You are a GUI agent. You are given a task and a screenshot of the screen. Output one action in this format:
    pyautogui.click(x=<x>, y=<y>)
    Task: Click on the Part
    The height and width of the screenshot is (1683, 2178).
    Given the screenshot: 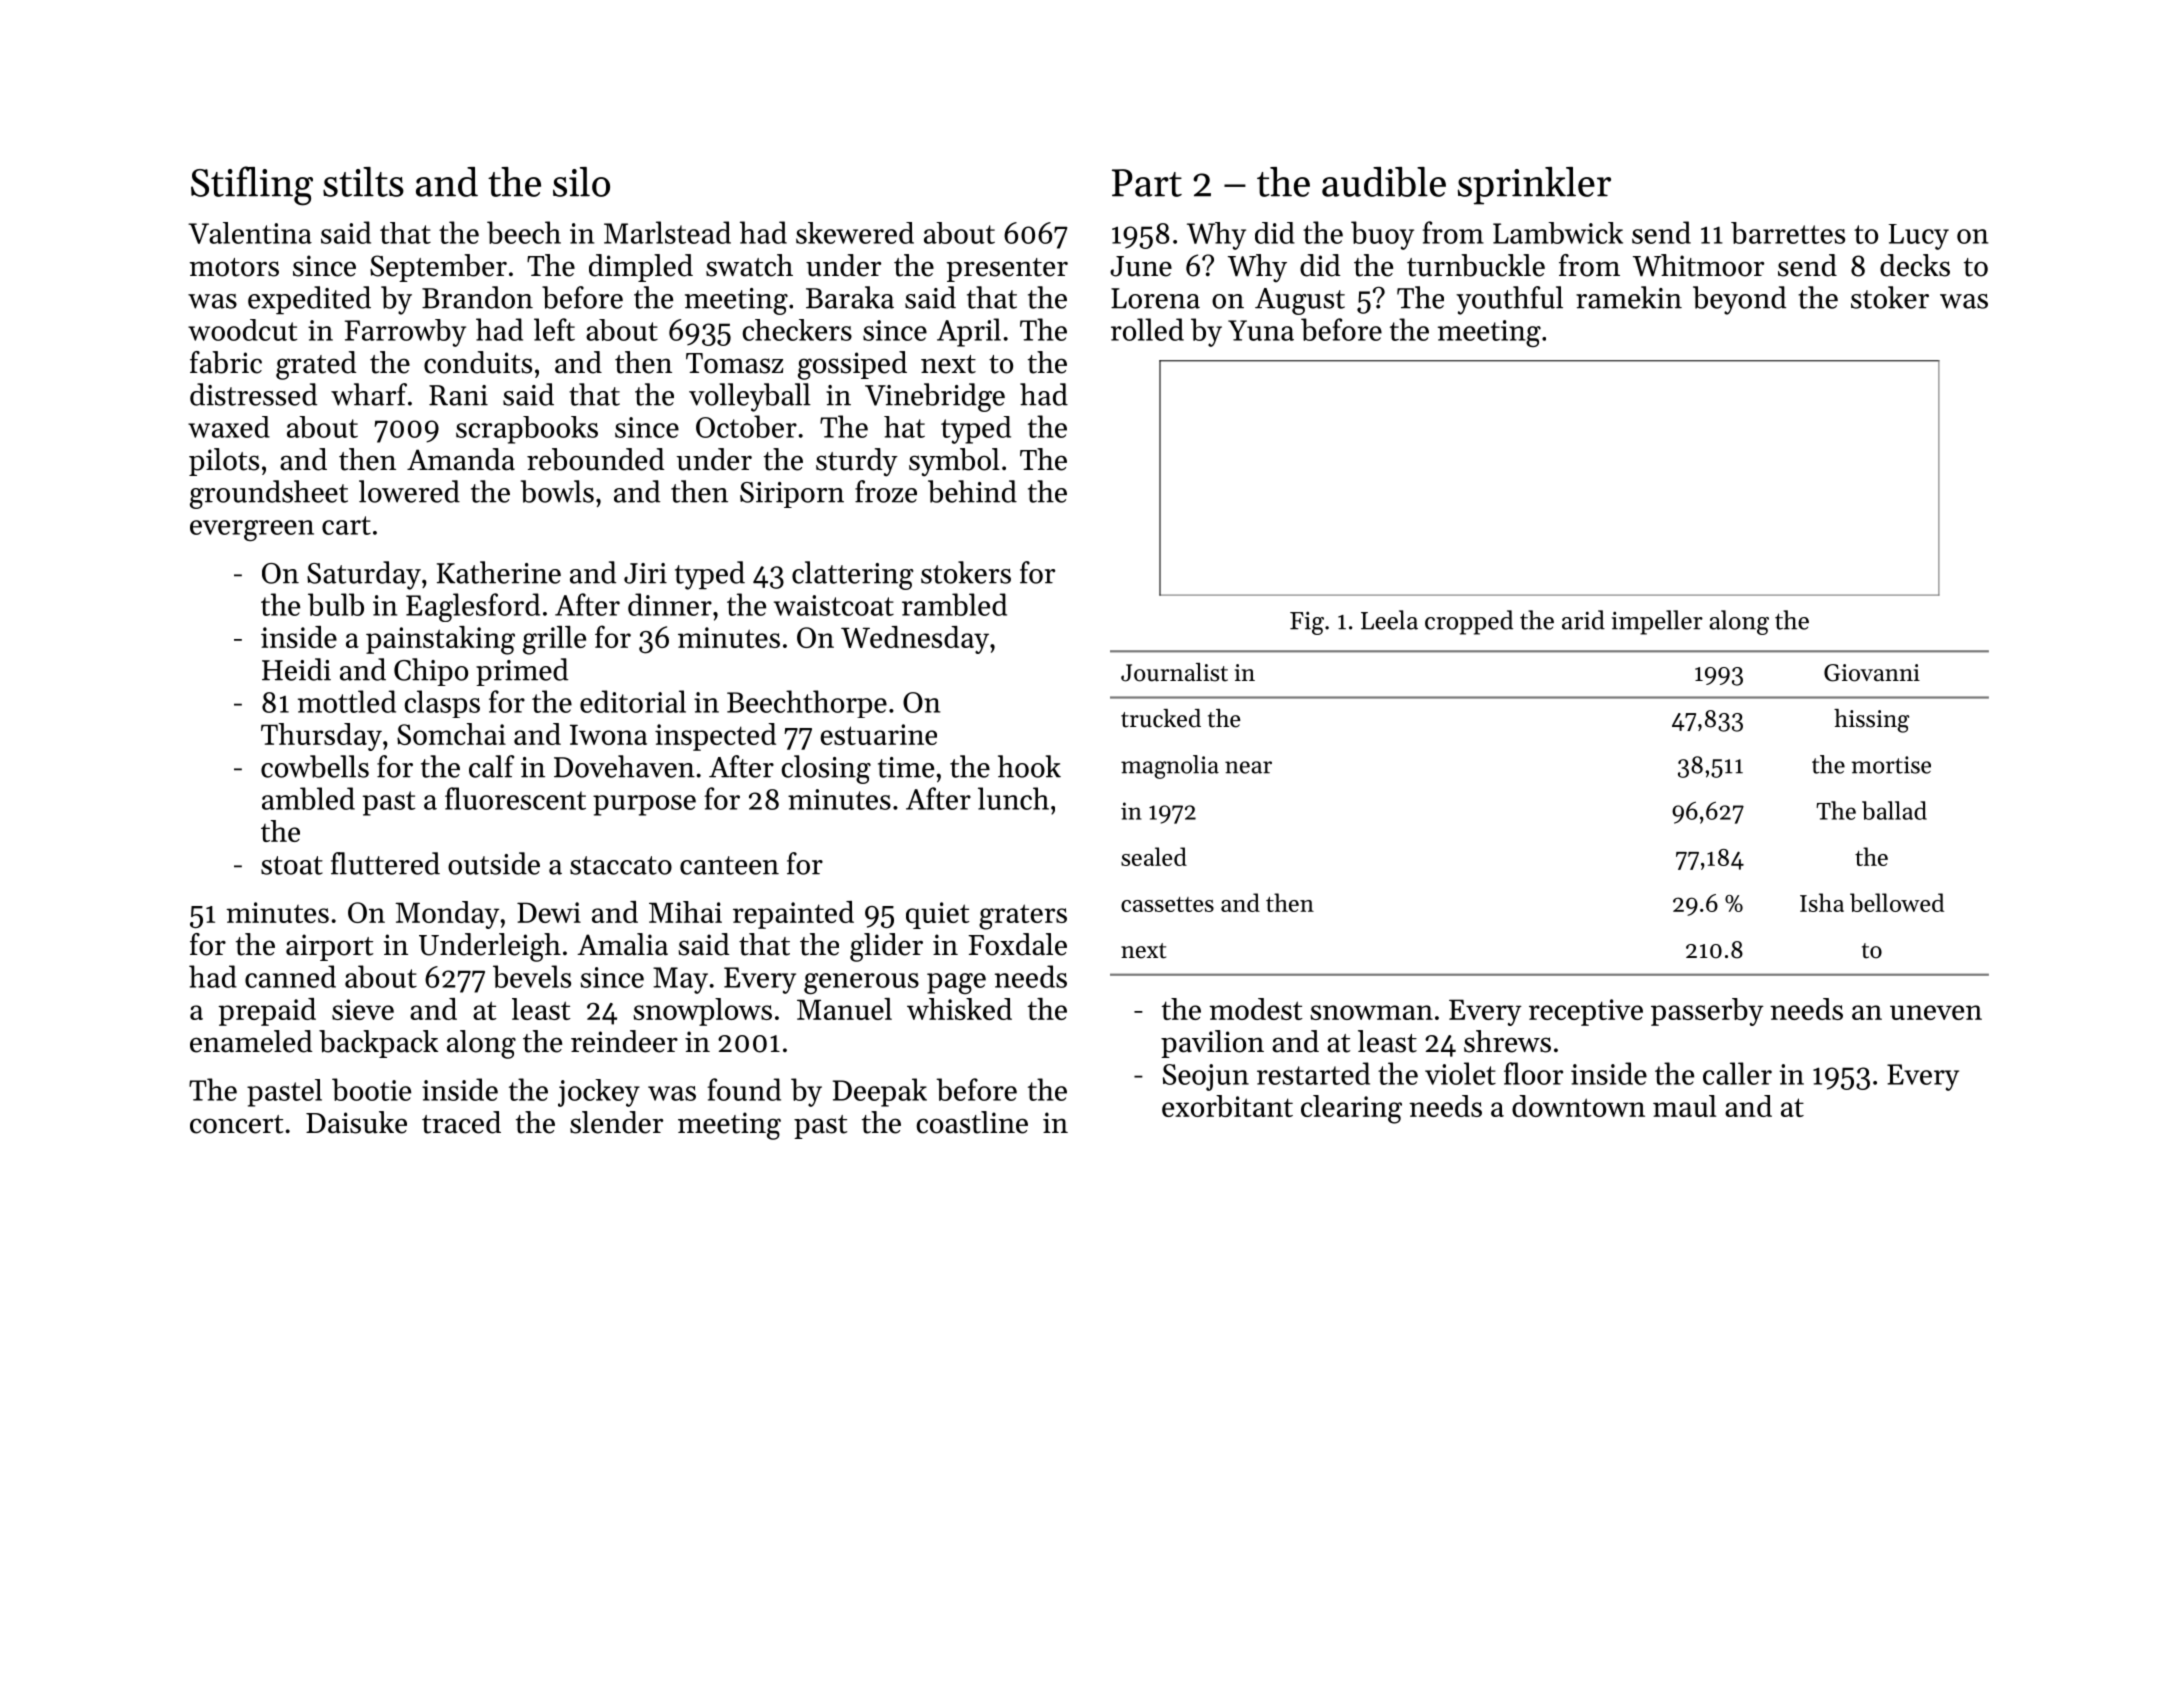 What is the action you would take?
    pyautogui.click(x=1147, y=183)
